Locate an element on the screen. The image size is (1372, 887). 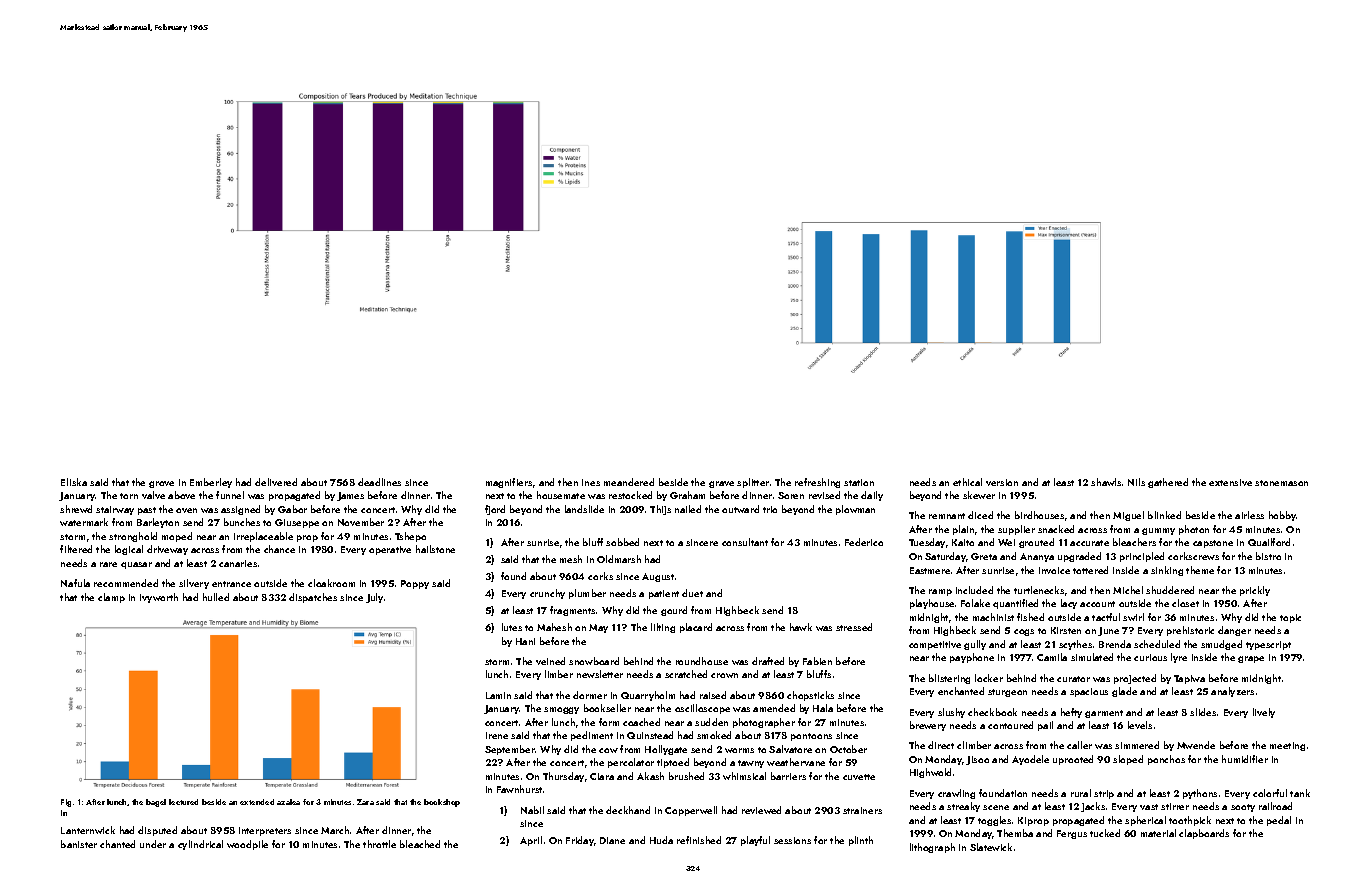
clapboards is located at coordinates (1204, 834).
